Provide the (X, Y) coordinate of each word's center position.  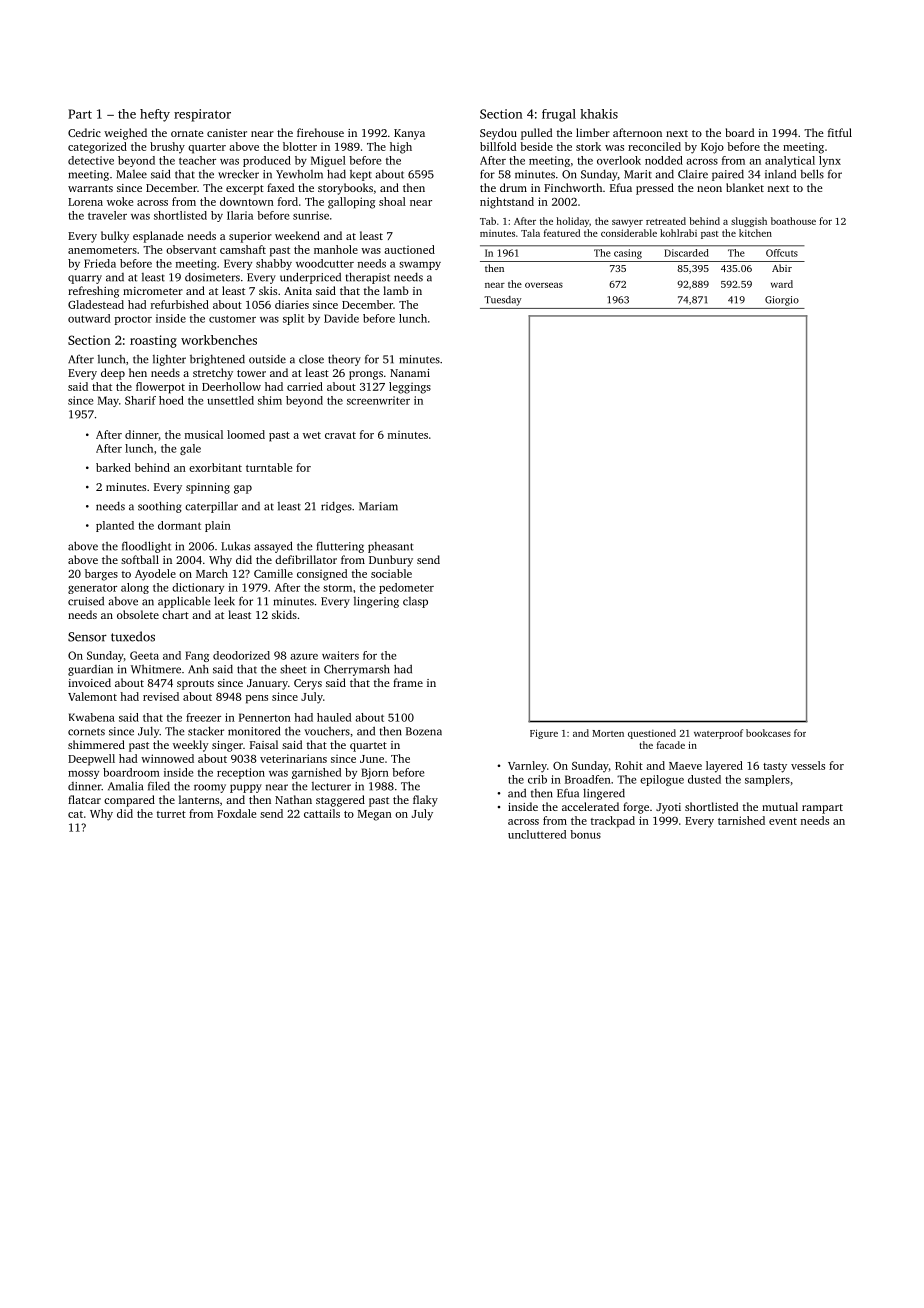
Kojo (712, 148)
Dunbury (391, 561)
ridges (336, 507)
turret (171, 814)
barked (113, 467)
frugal (559, 115)
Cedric (84, 132)
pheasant (390, 547)
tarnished (741, 820)
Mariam (378, 506)
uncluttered (537, 834)
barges (101, 575)
